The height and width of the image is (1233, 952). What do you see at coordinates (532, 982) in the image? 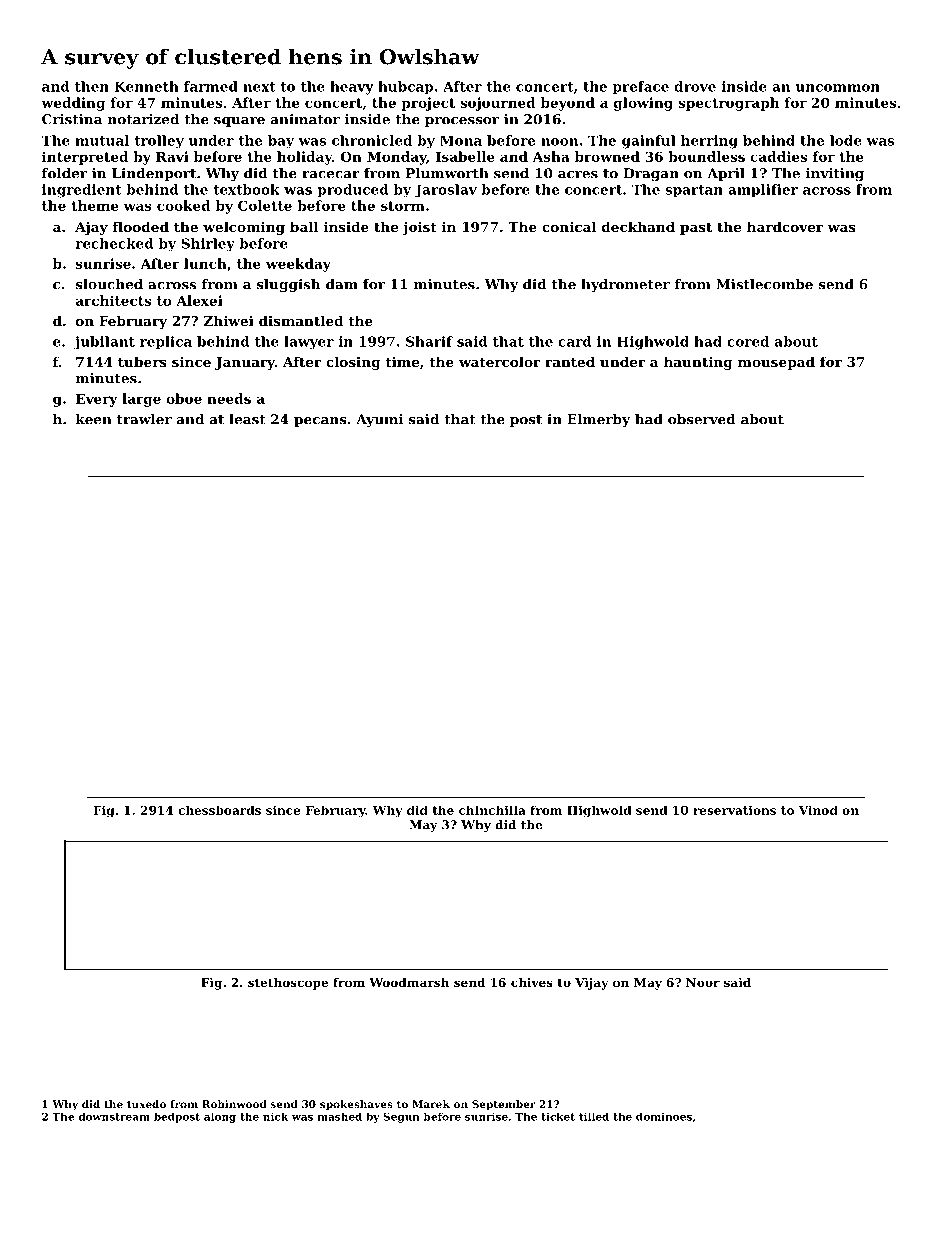
I see `chives` at bounding box center [532, 982].
